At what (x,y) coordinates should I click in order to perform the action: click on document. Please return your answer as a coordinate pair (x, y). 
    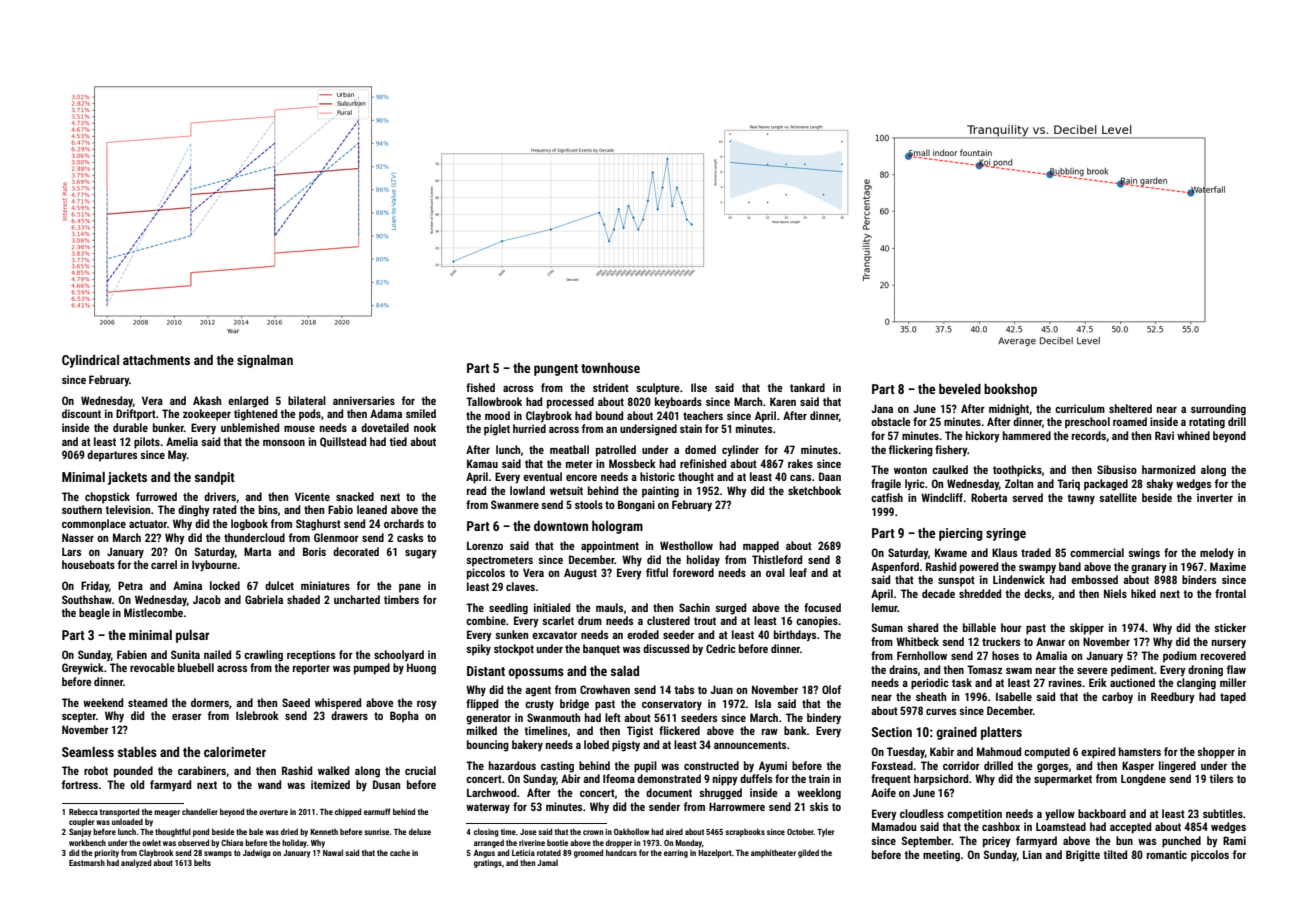
    Looking at the image, I should click on (669, 792).
